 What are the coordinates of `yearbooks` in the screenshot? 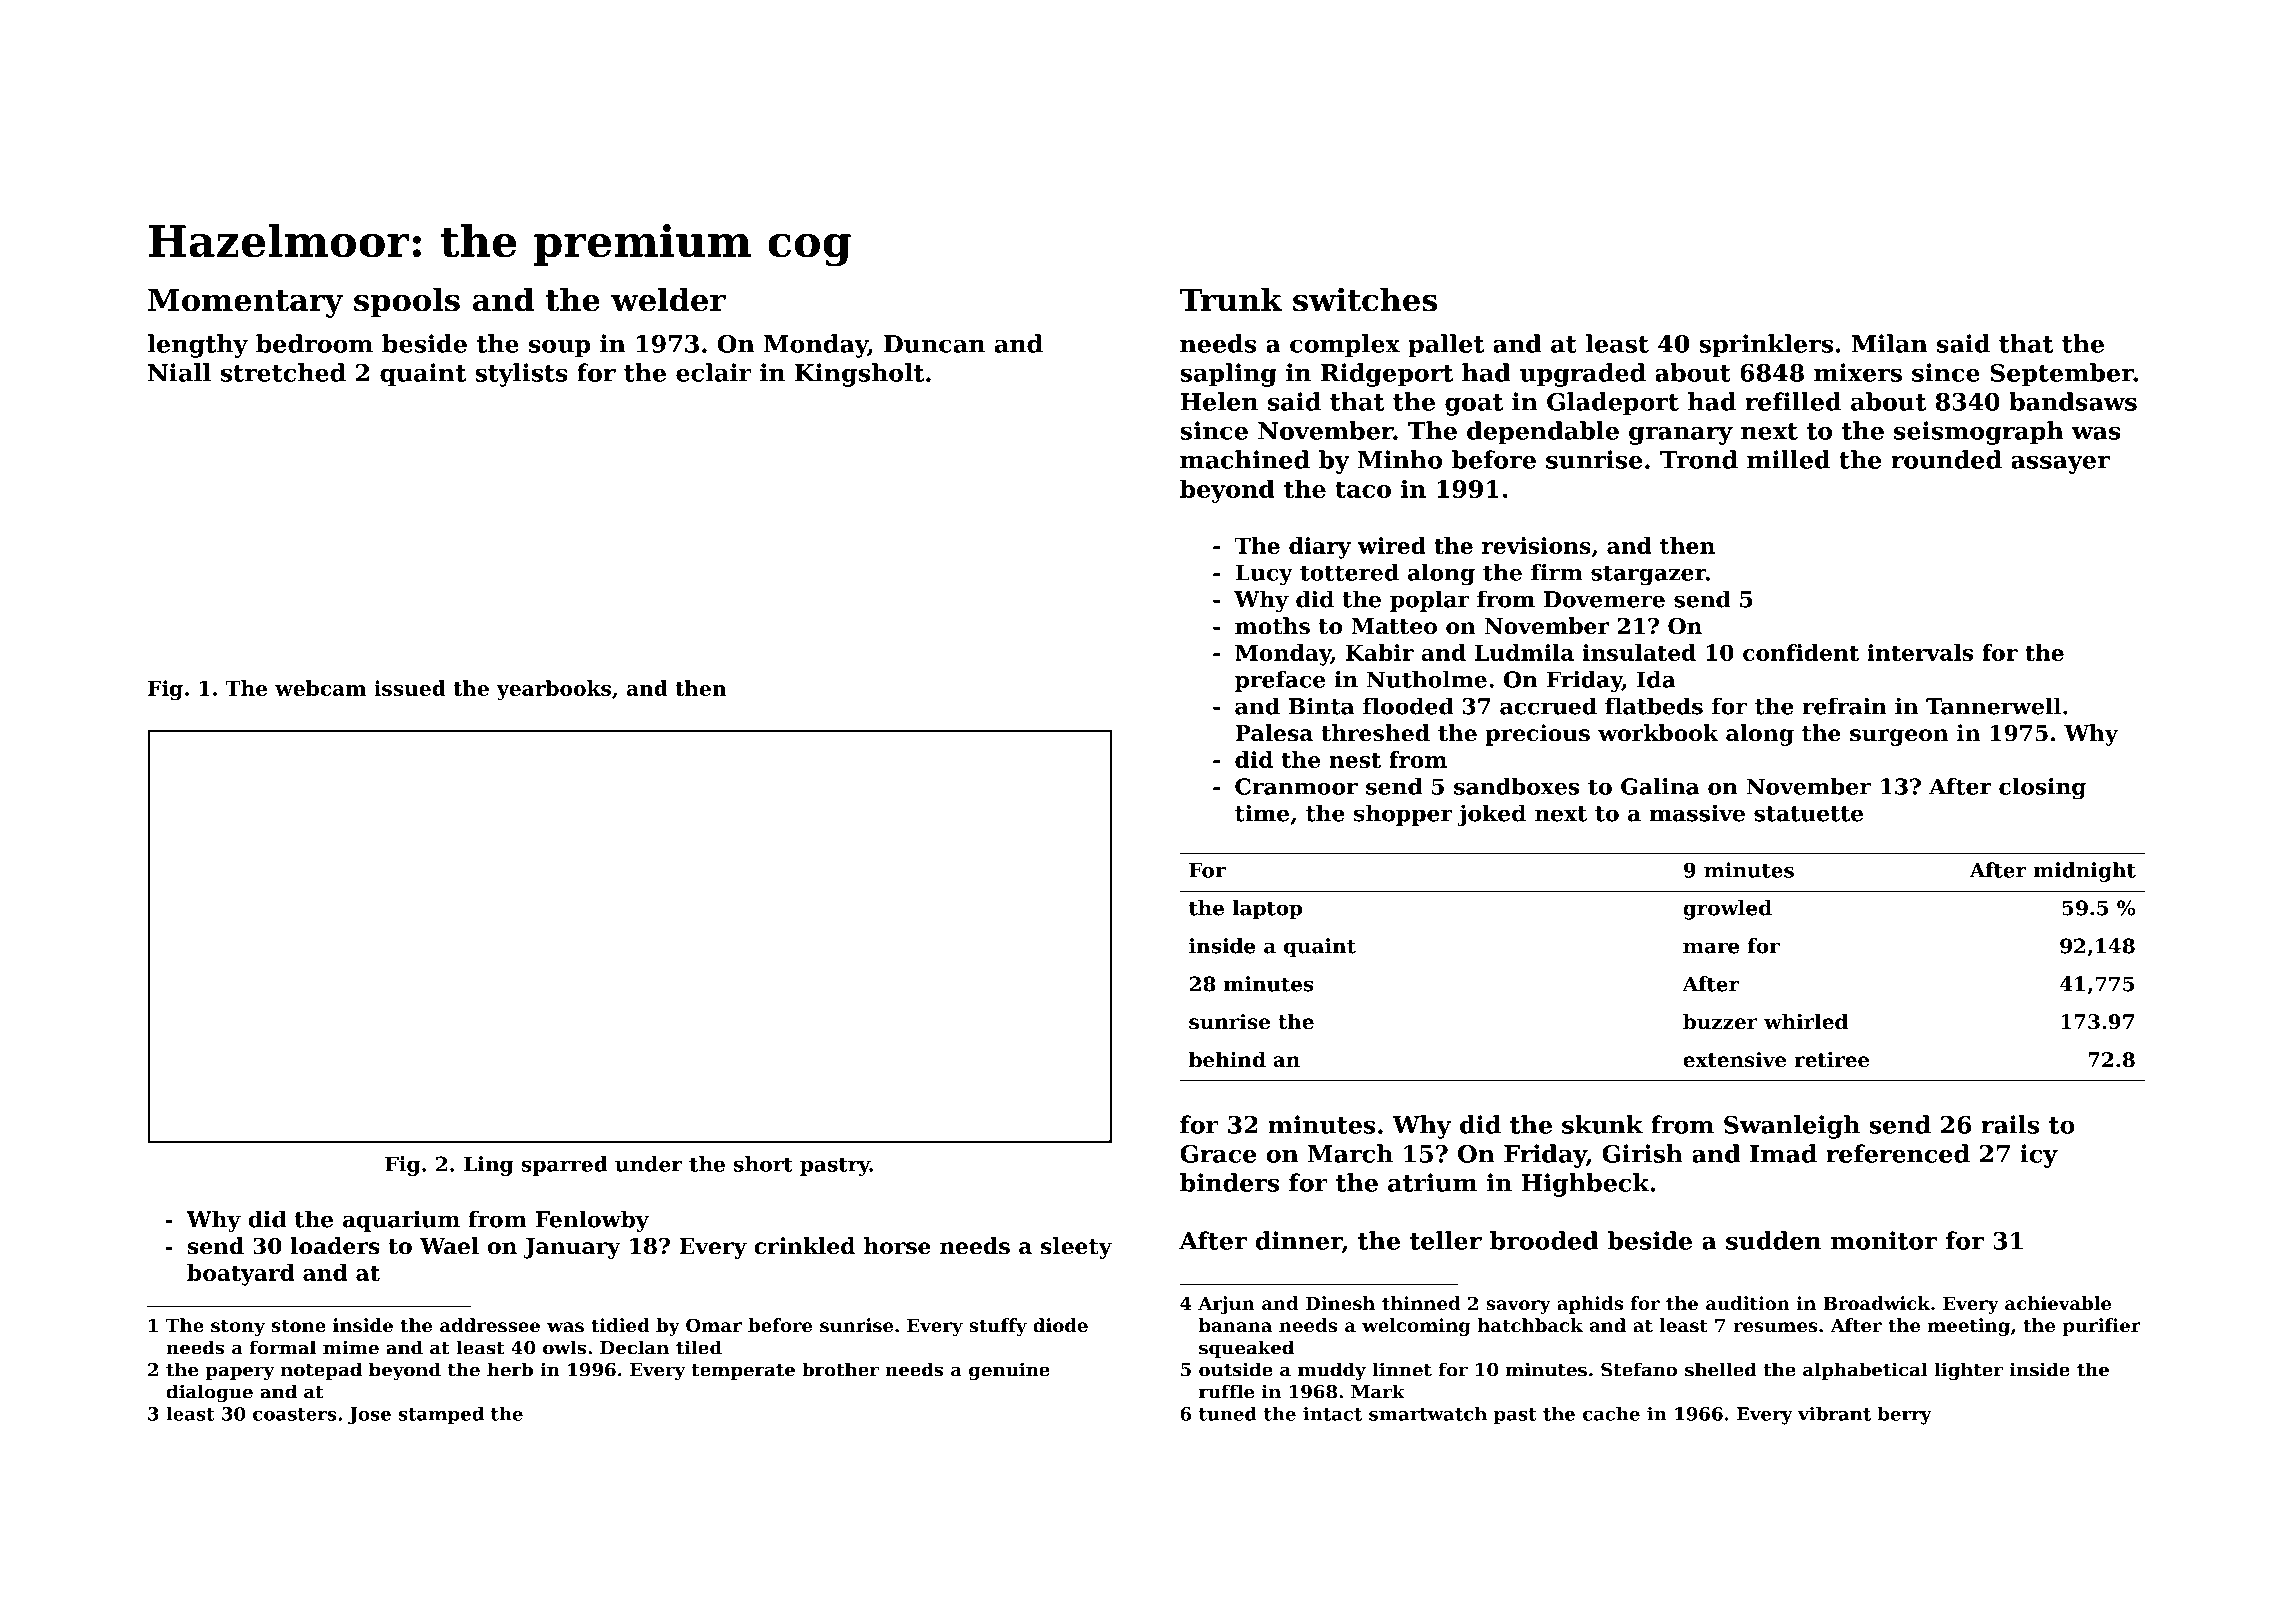 It's located at (554, 690).
